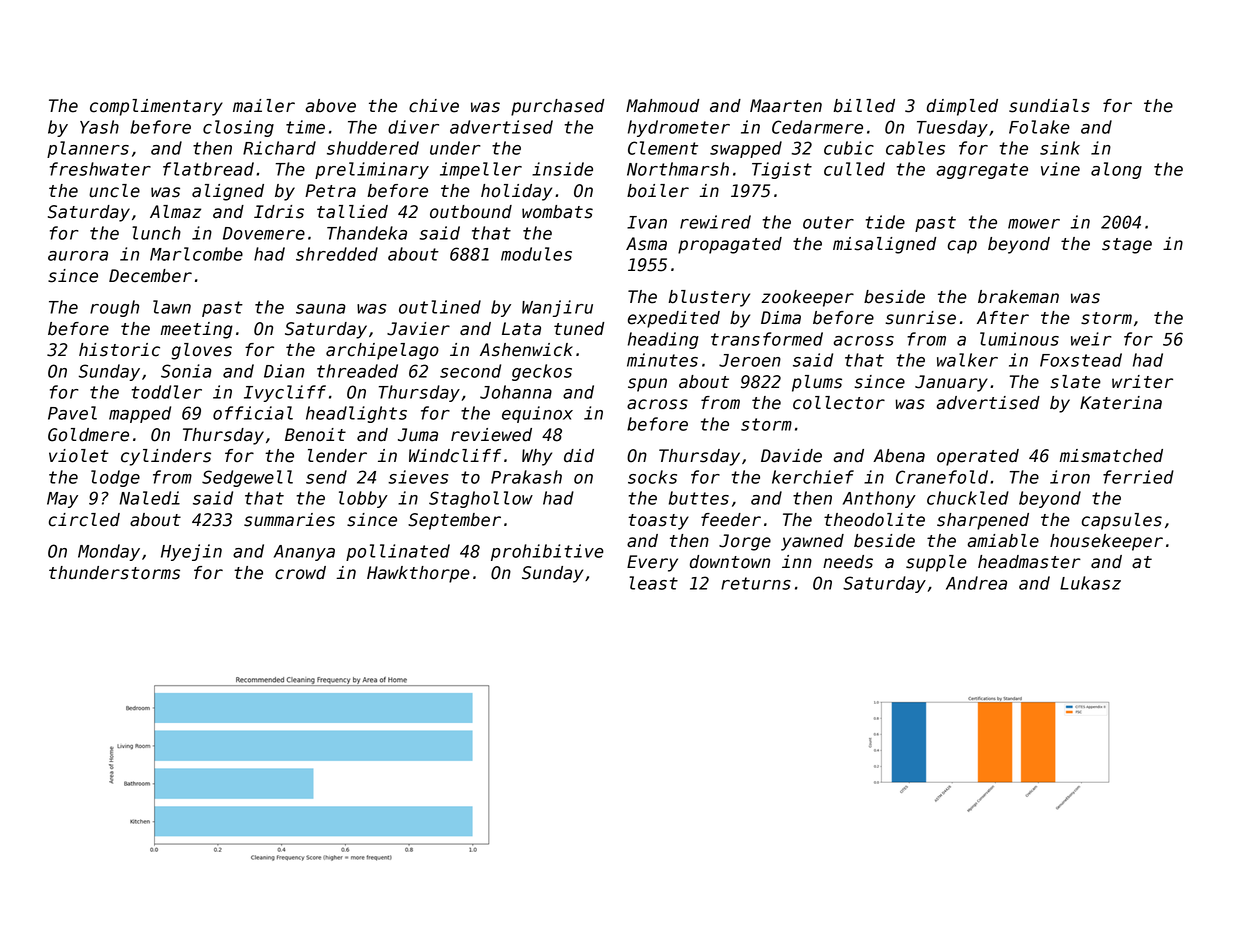 Image resolution: width=1233 pixels, height=952 pixels. What do you see at coordinates (786, 106) in the page?
I see `Maarten` at bounding box center [786, 106].
